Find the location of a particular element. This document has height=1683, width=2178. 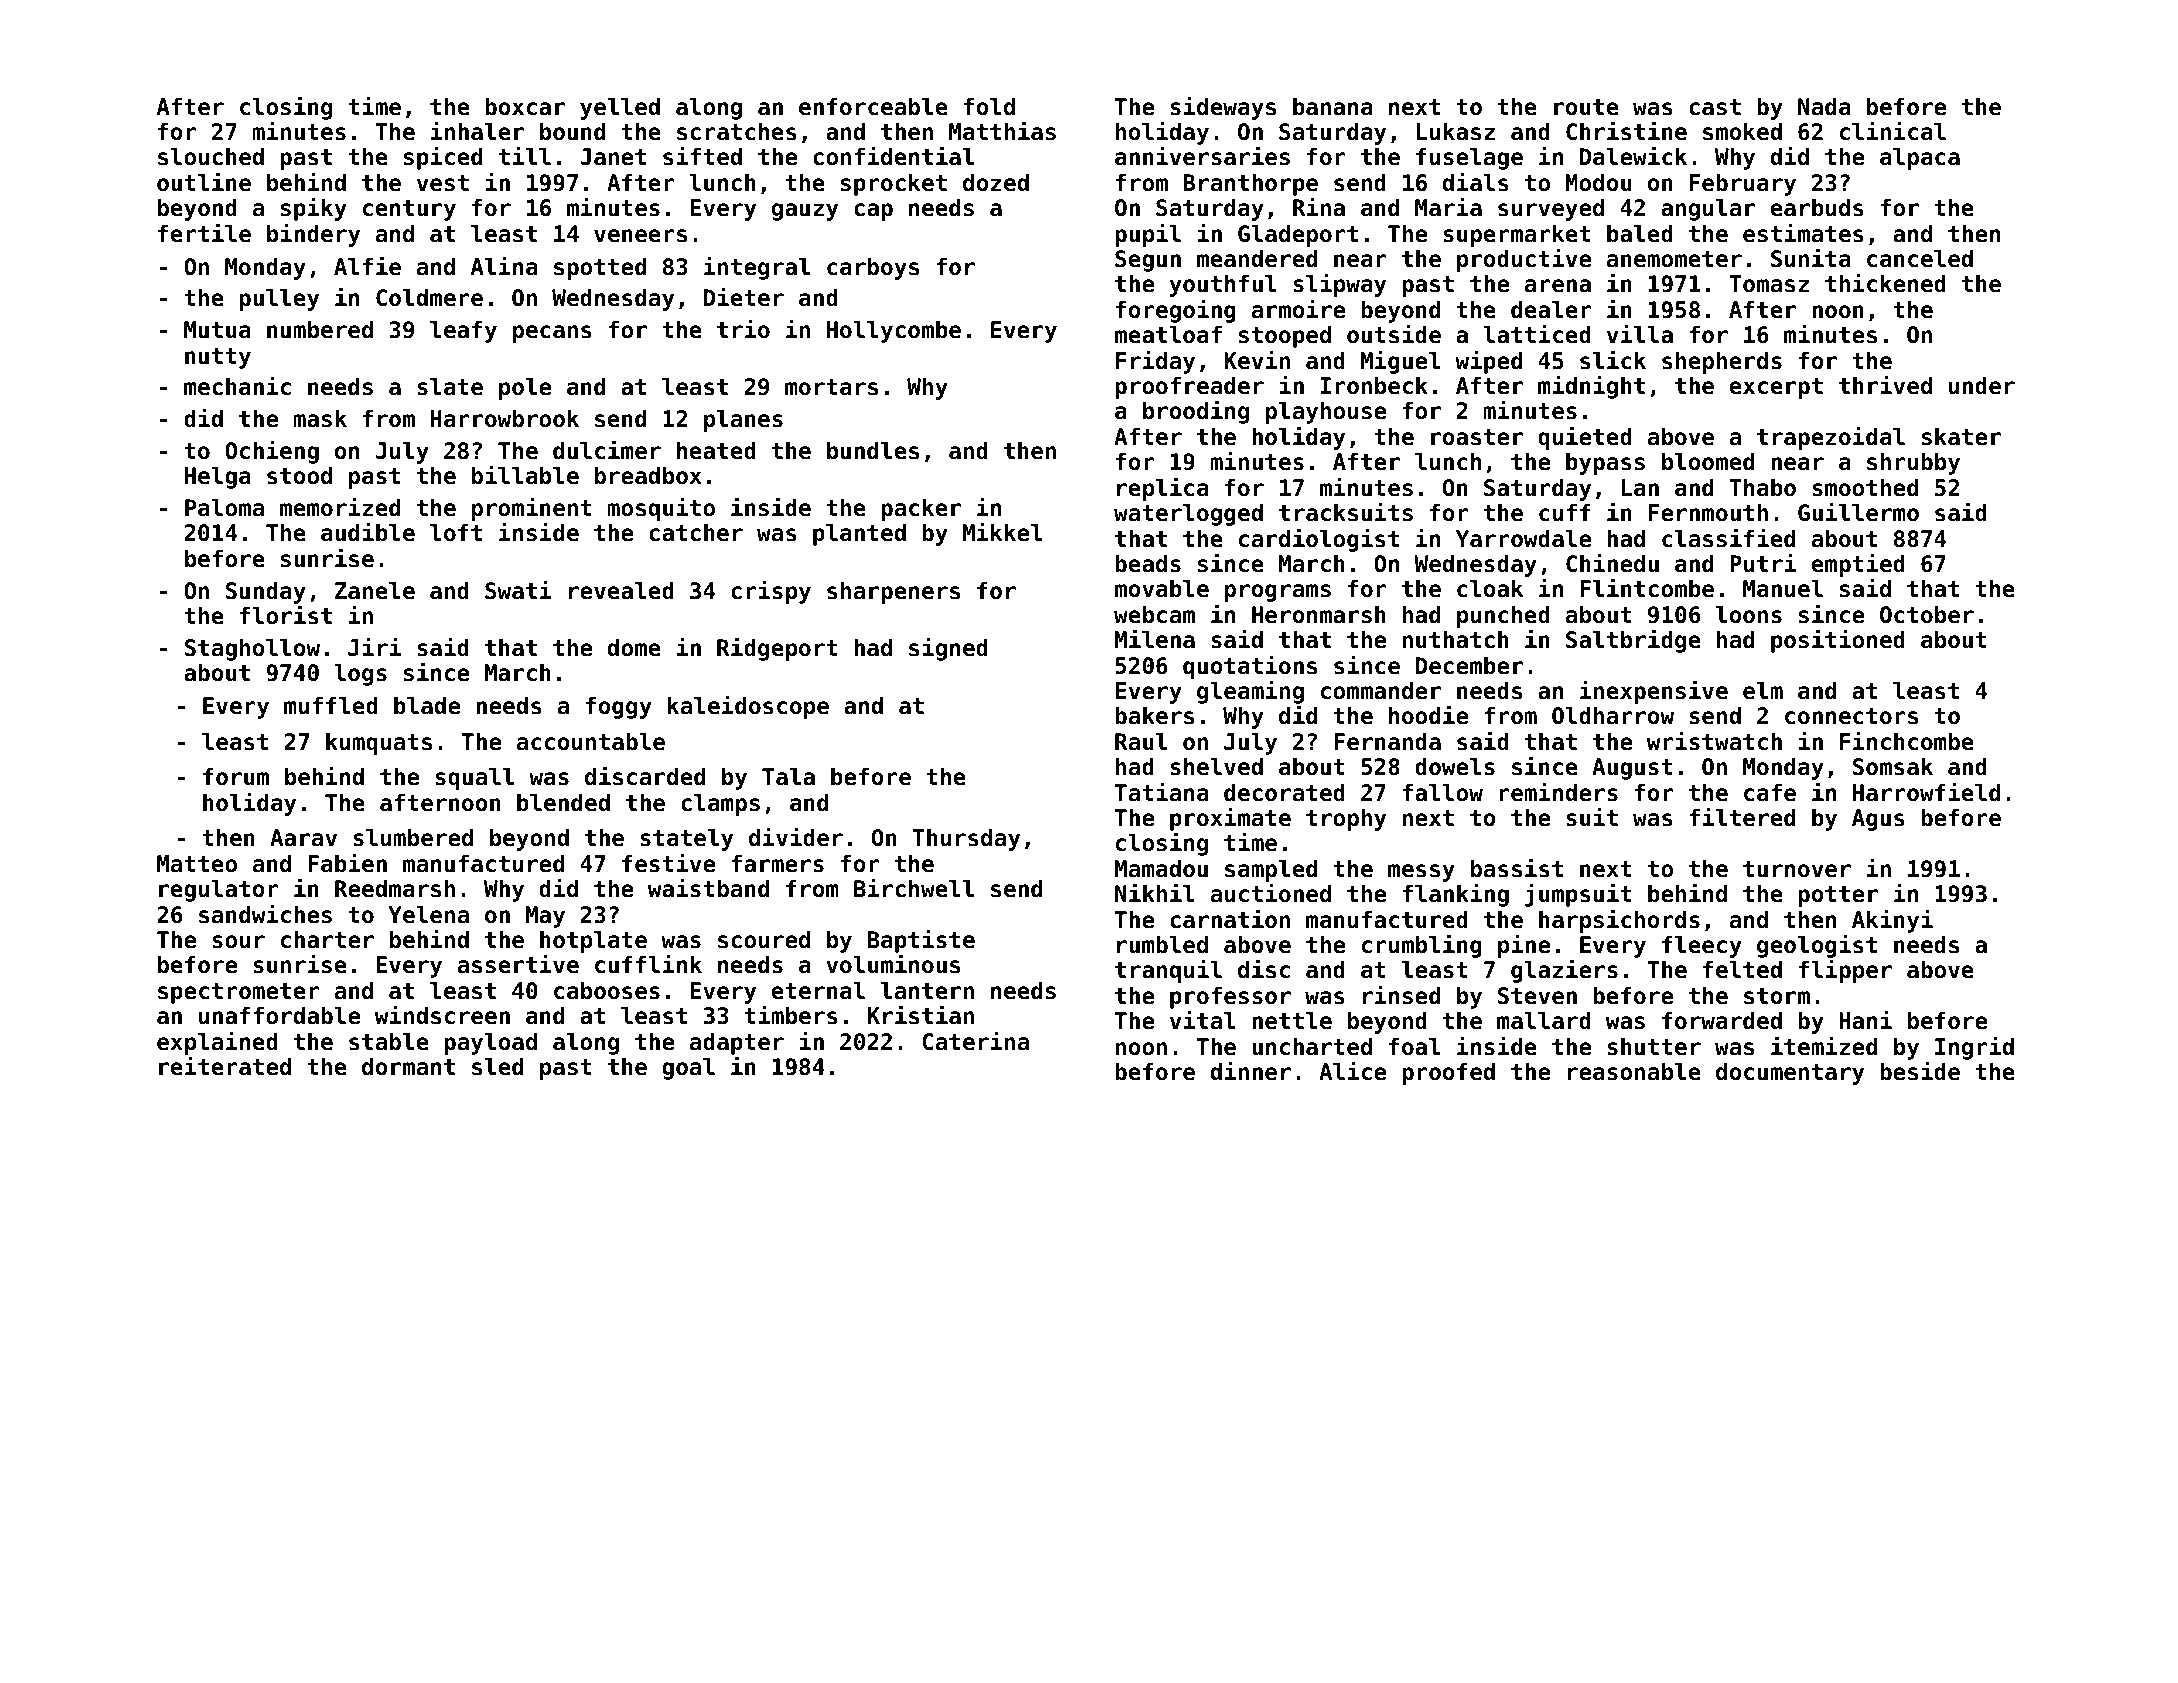

anemometer is located at coordinates (1674, 259).
